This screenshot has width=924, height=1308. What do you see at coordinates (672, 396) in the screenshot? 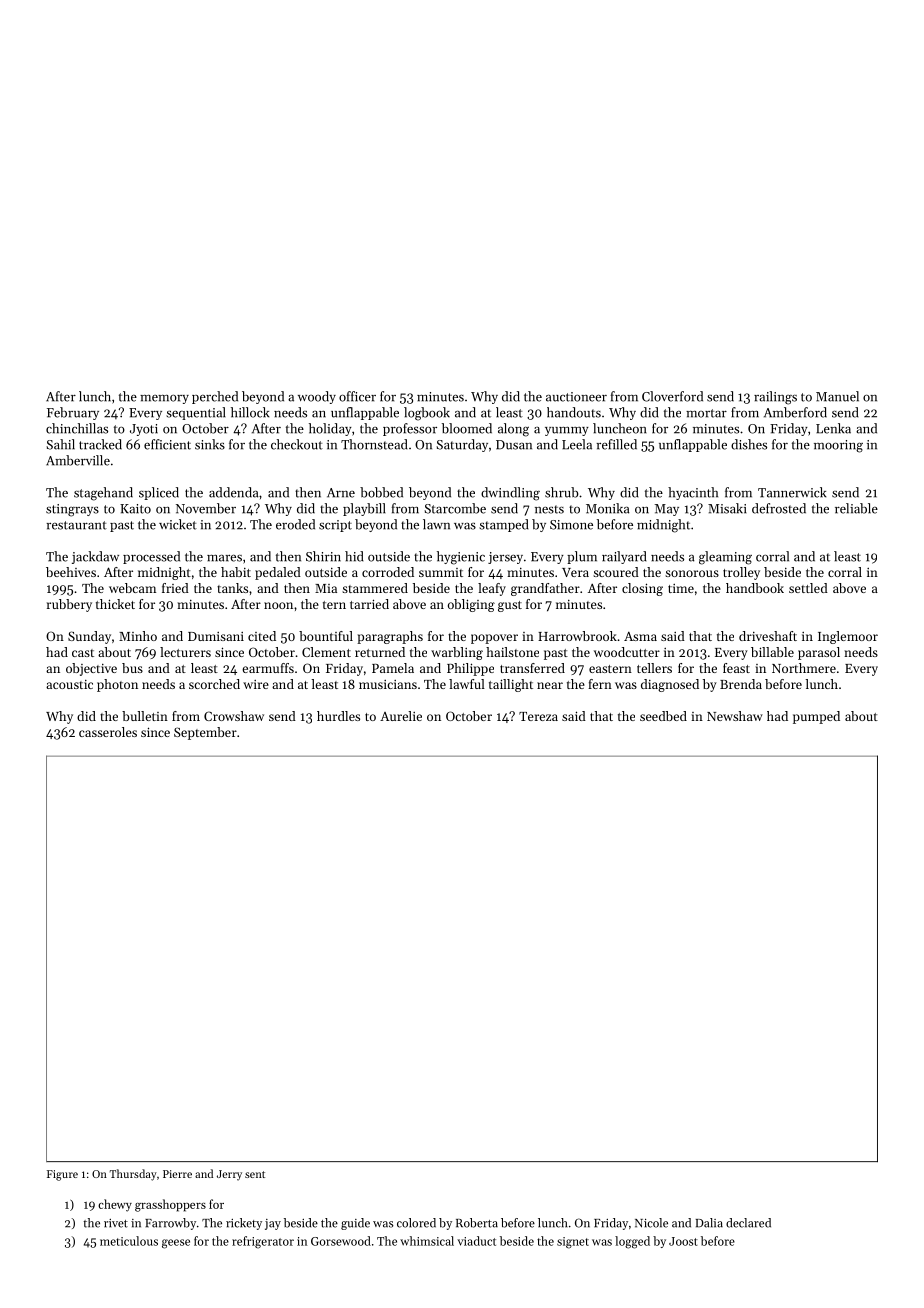
I see `Cloverford` at bounding box center [672, 396].
